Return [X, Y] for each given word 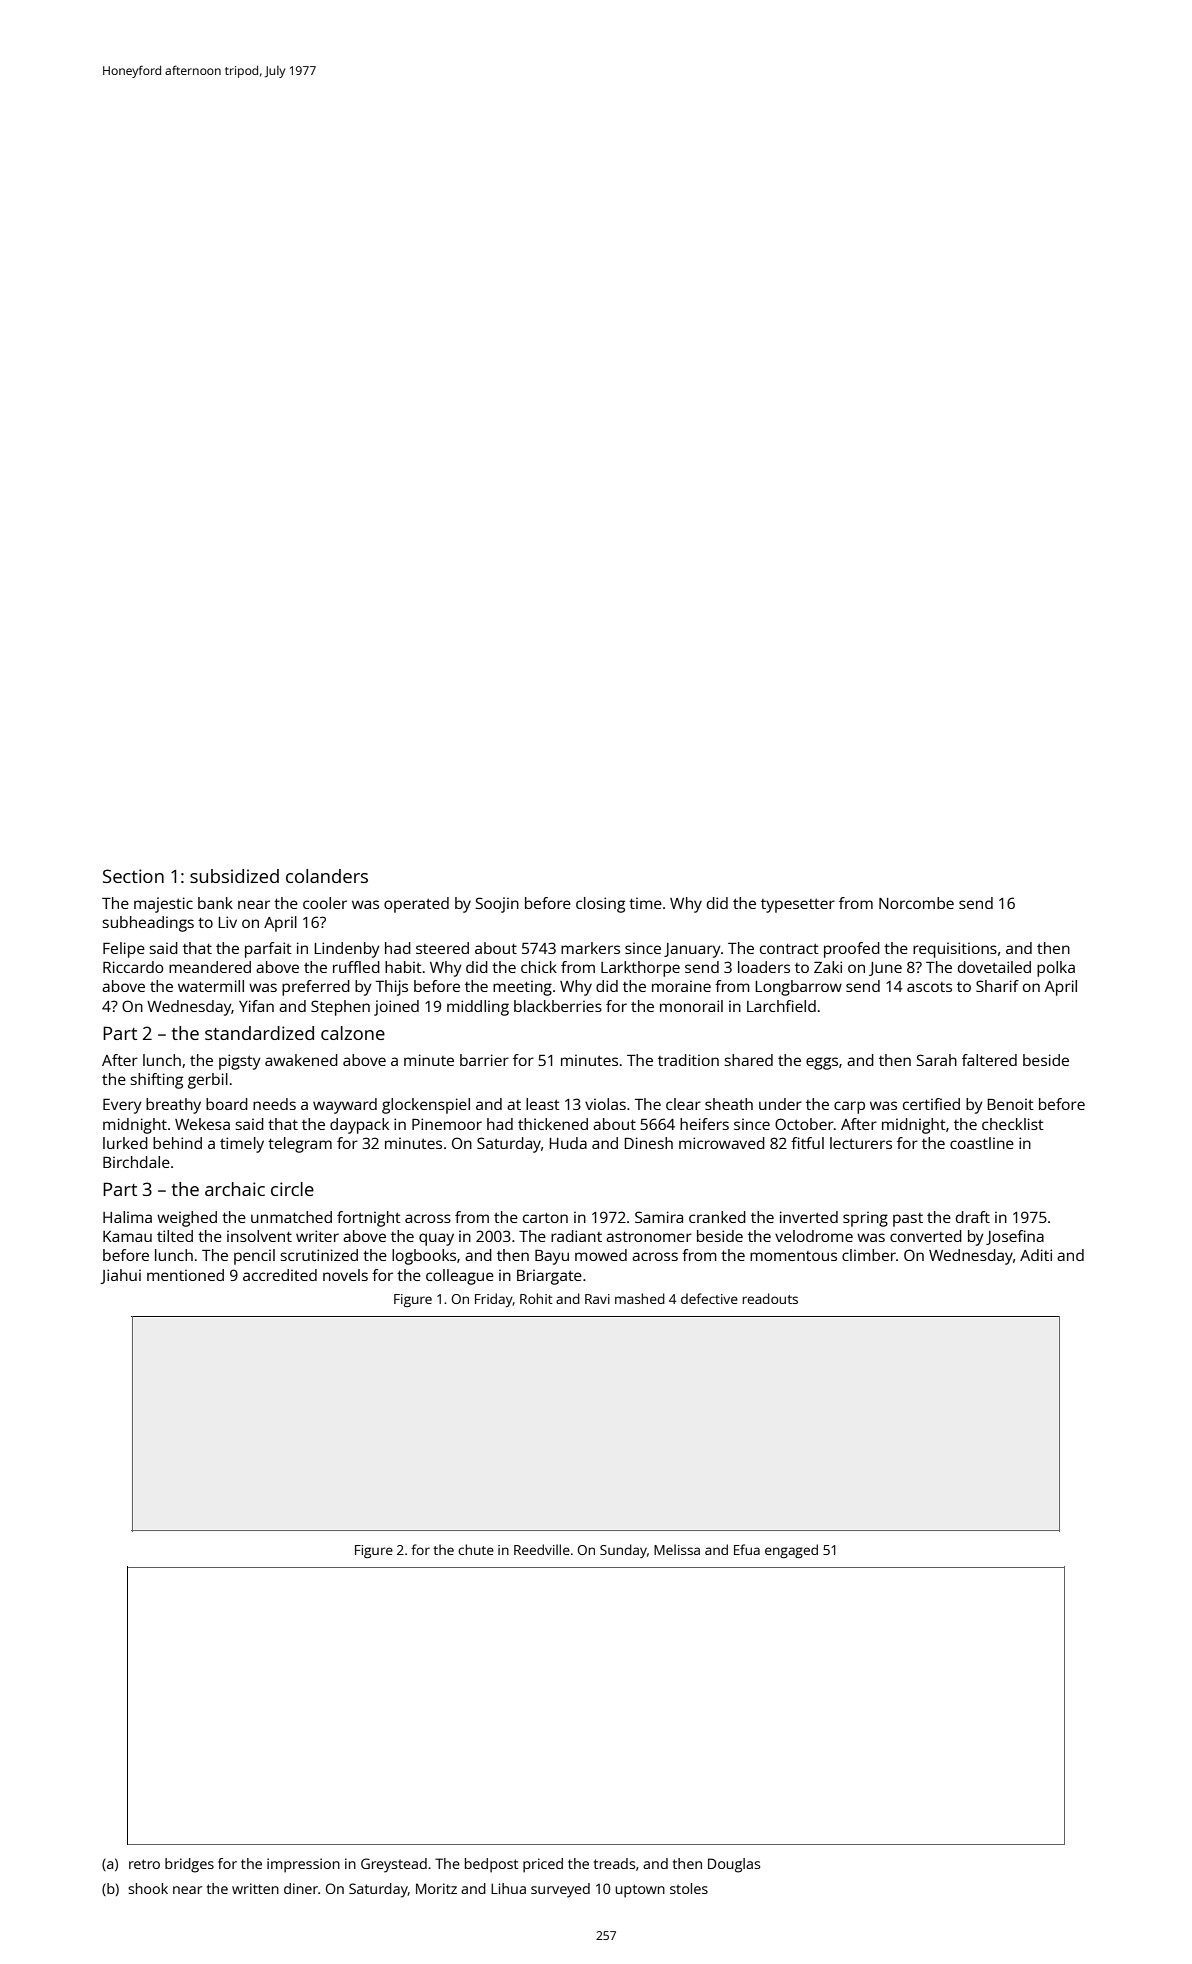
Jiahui [120, 1276]
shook [148, 1888]
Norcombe [916, 903]
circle [292, 1189]
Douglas [734, 1865]
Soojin [497, 905]
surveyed [560, 1890]
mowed [601, 1255]
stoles [689, 1888]
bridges [189, 1865]
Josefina [1015, 1237]
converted [926, 1236]
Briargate [549, 1277]
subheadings [148, 924]
